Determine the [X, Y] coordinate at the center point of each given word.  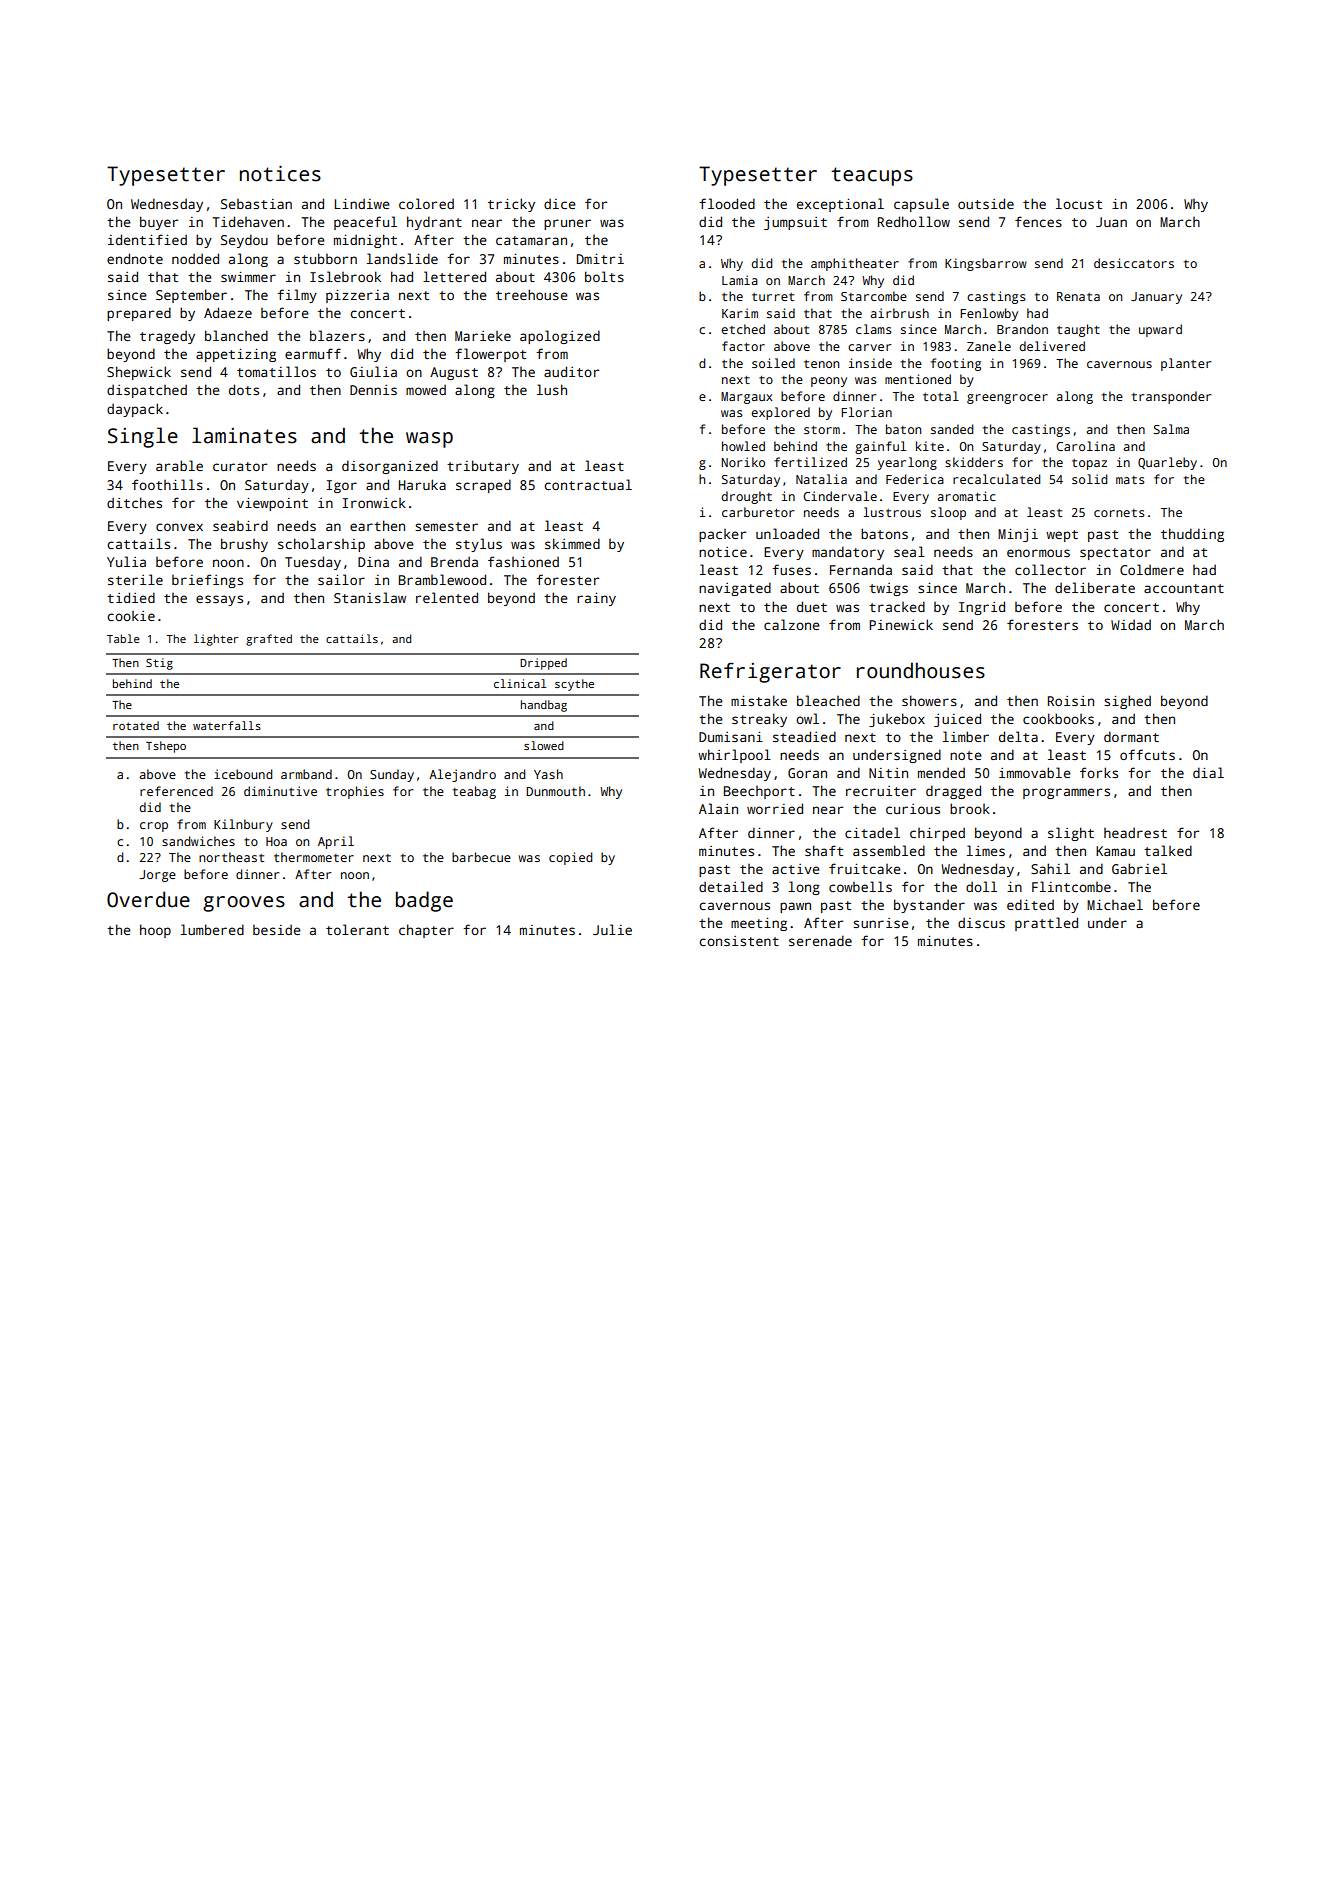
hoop [155, 931]
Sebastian [256, 204]
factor [743, 346]
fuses [791, 569]
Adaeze [228, 312]
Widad [1131, 624]
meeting [759, 924]
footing [956, 364]
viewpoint [272, 504]
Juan [1111, 222]
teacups [872, 176]
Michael [1115, 904]
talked [1168, 850]
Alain [718, 808]
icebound [243, 774]
